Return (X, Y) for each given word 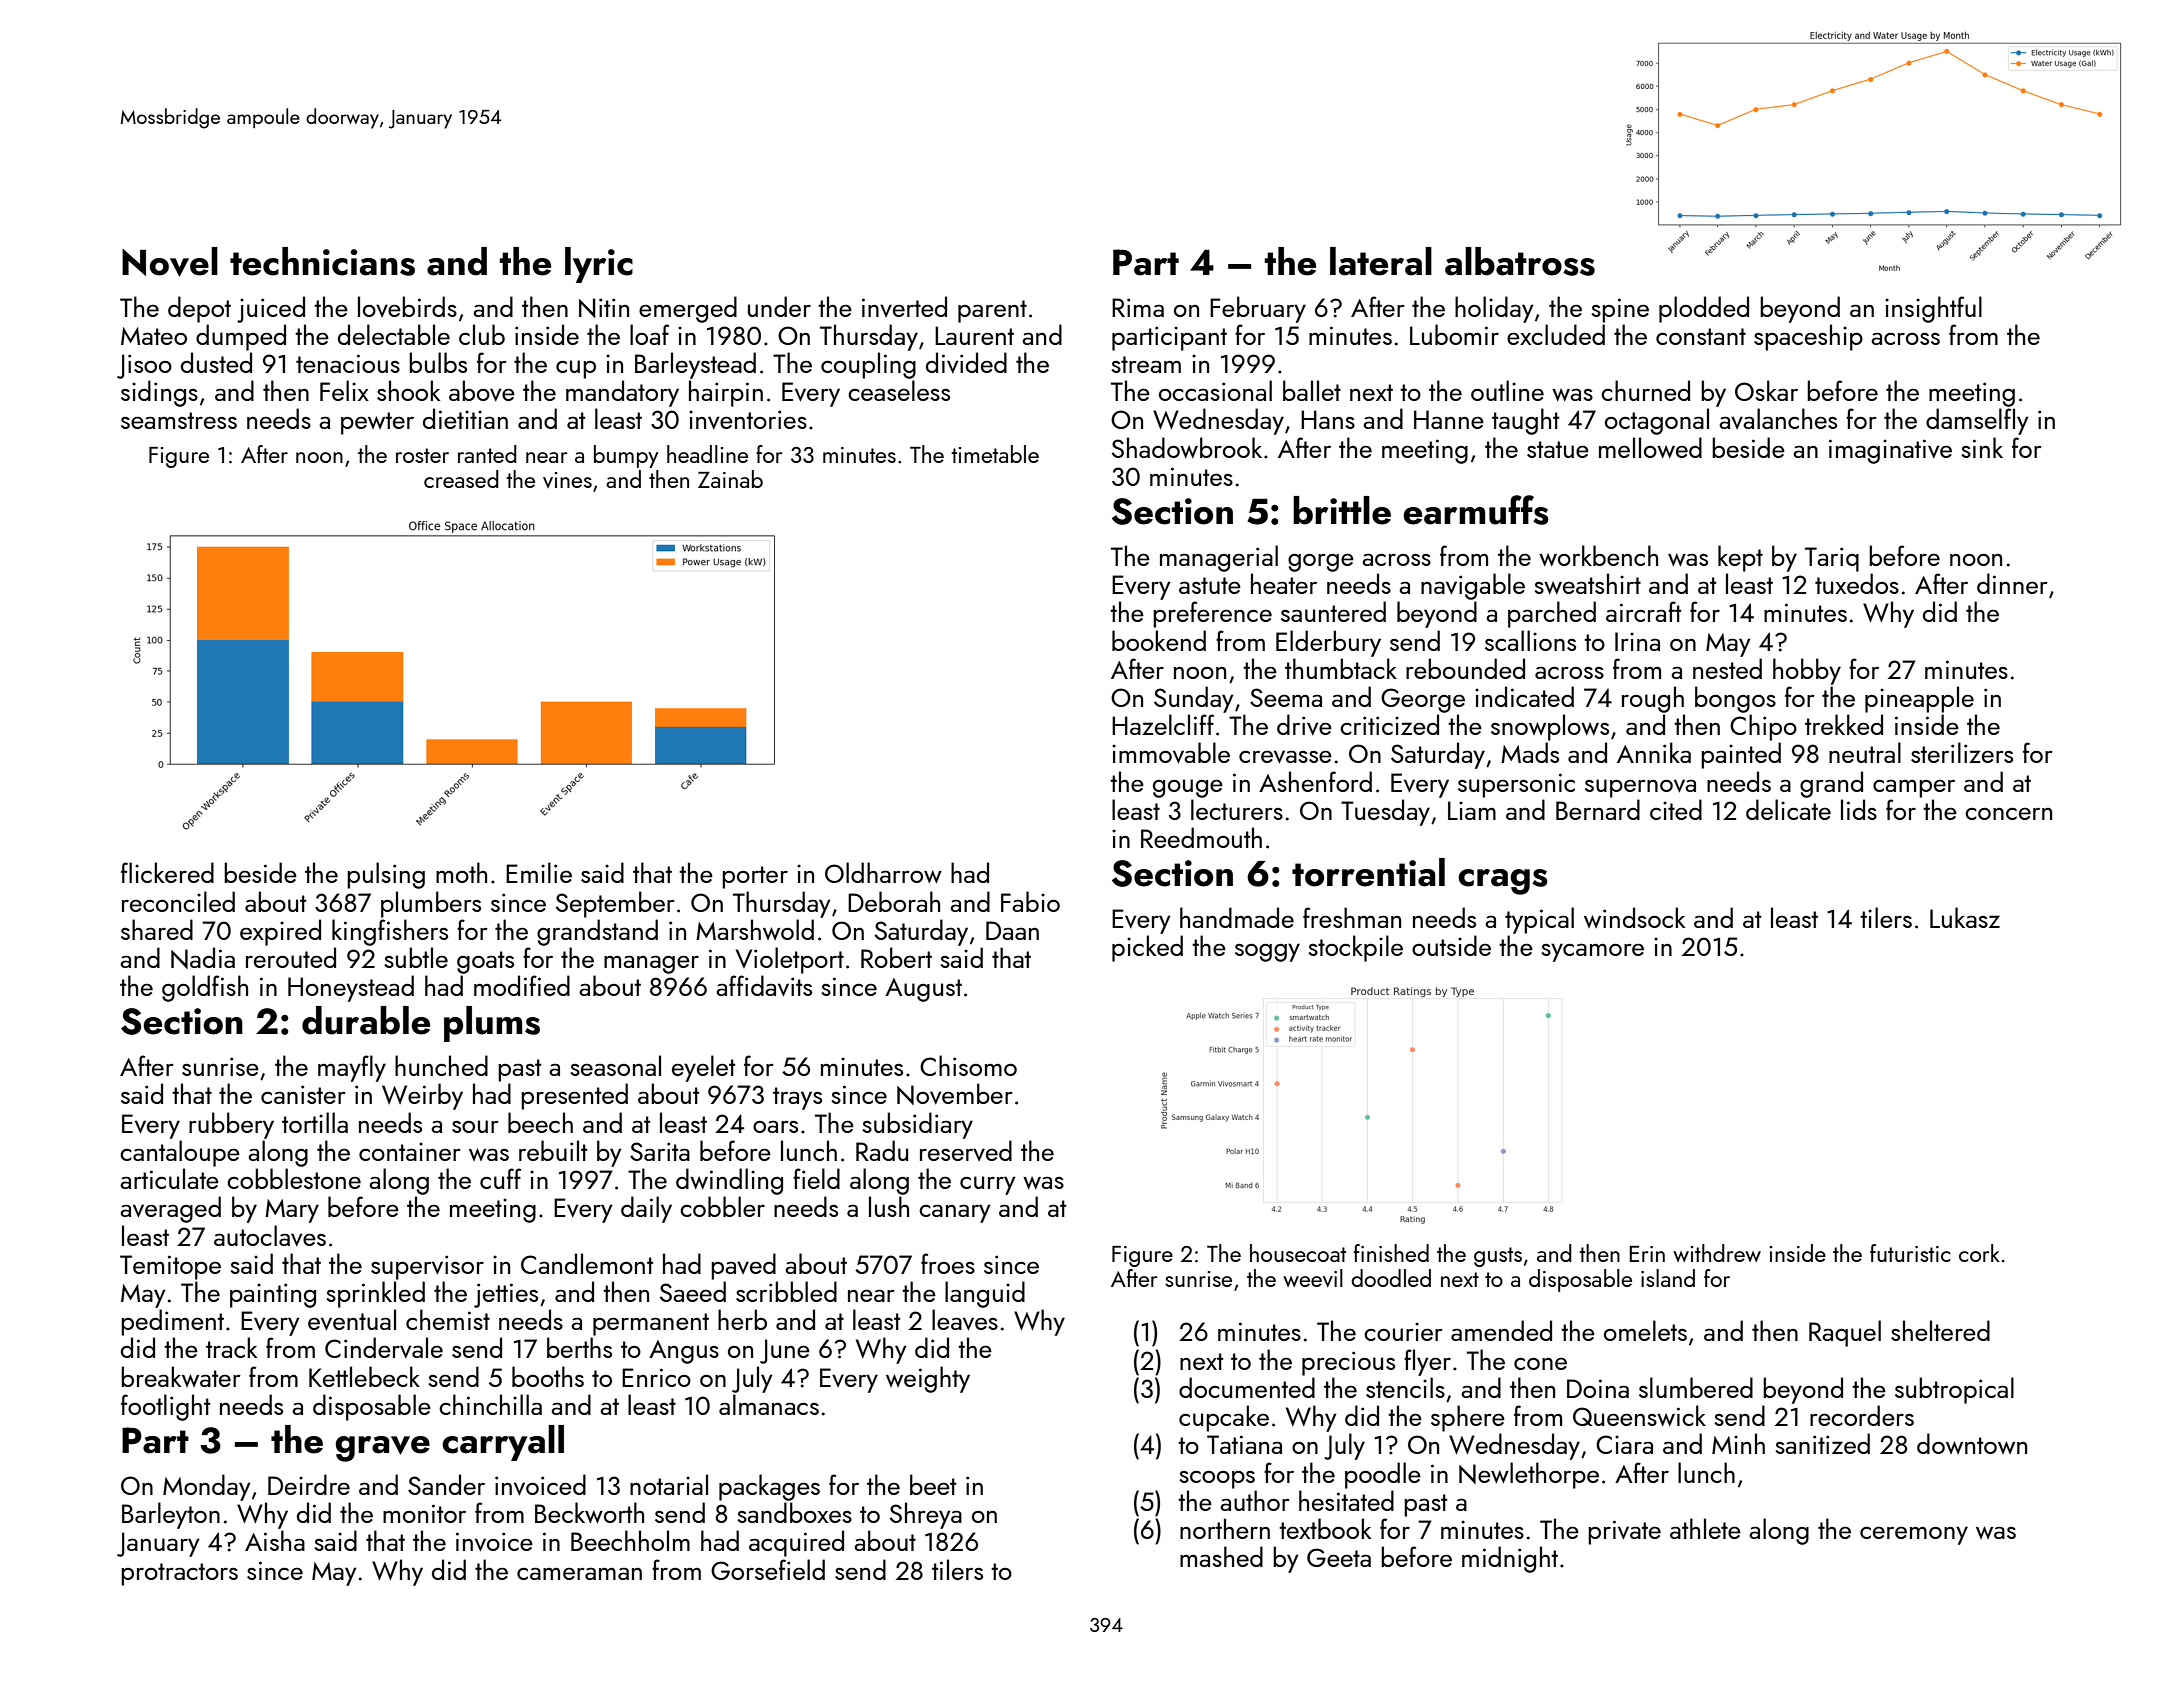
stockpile (1355, 948)
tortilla (315, 1122)
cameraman (579, 1573)
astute (1210, 585)
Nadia (203, 958)
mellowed (1650, 447)
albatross (1520, 261)
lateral (1381, 261)
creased (461, 479)
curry (988, 1185)
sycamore (1592, 952)
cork (1979, 1253)
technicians (322, 261)
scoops (1217, 1480)
